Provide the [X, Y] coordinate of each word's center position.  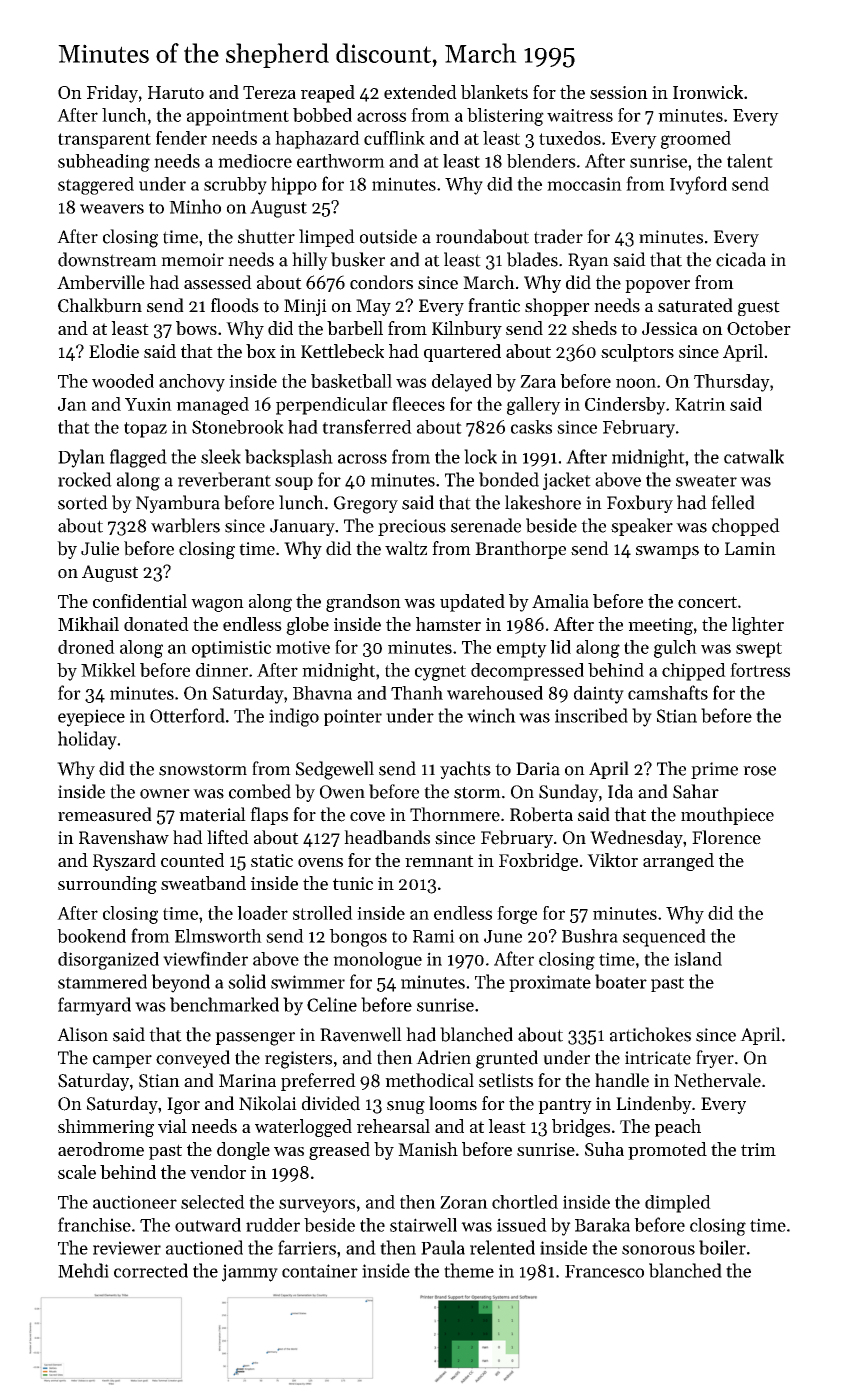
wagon [217, 605]
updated [472, 603]
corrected [151, 1270]
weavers [112, 209]
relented [502, 1247]
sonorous [658, 1250]
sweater [706, 481]
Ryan [588, 261]
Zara [538, 381]
